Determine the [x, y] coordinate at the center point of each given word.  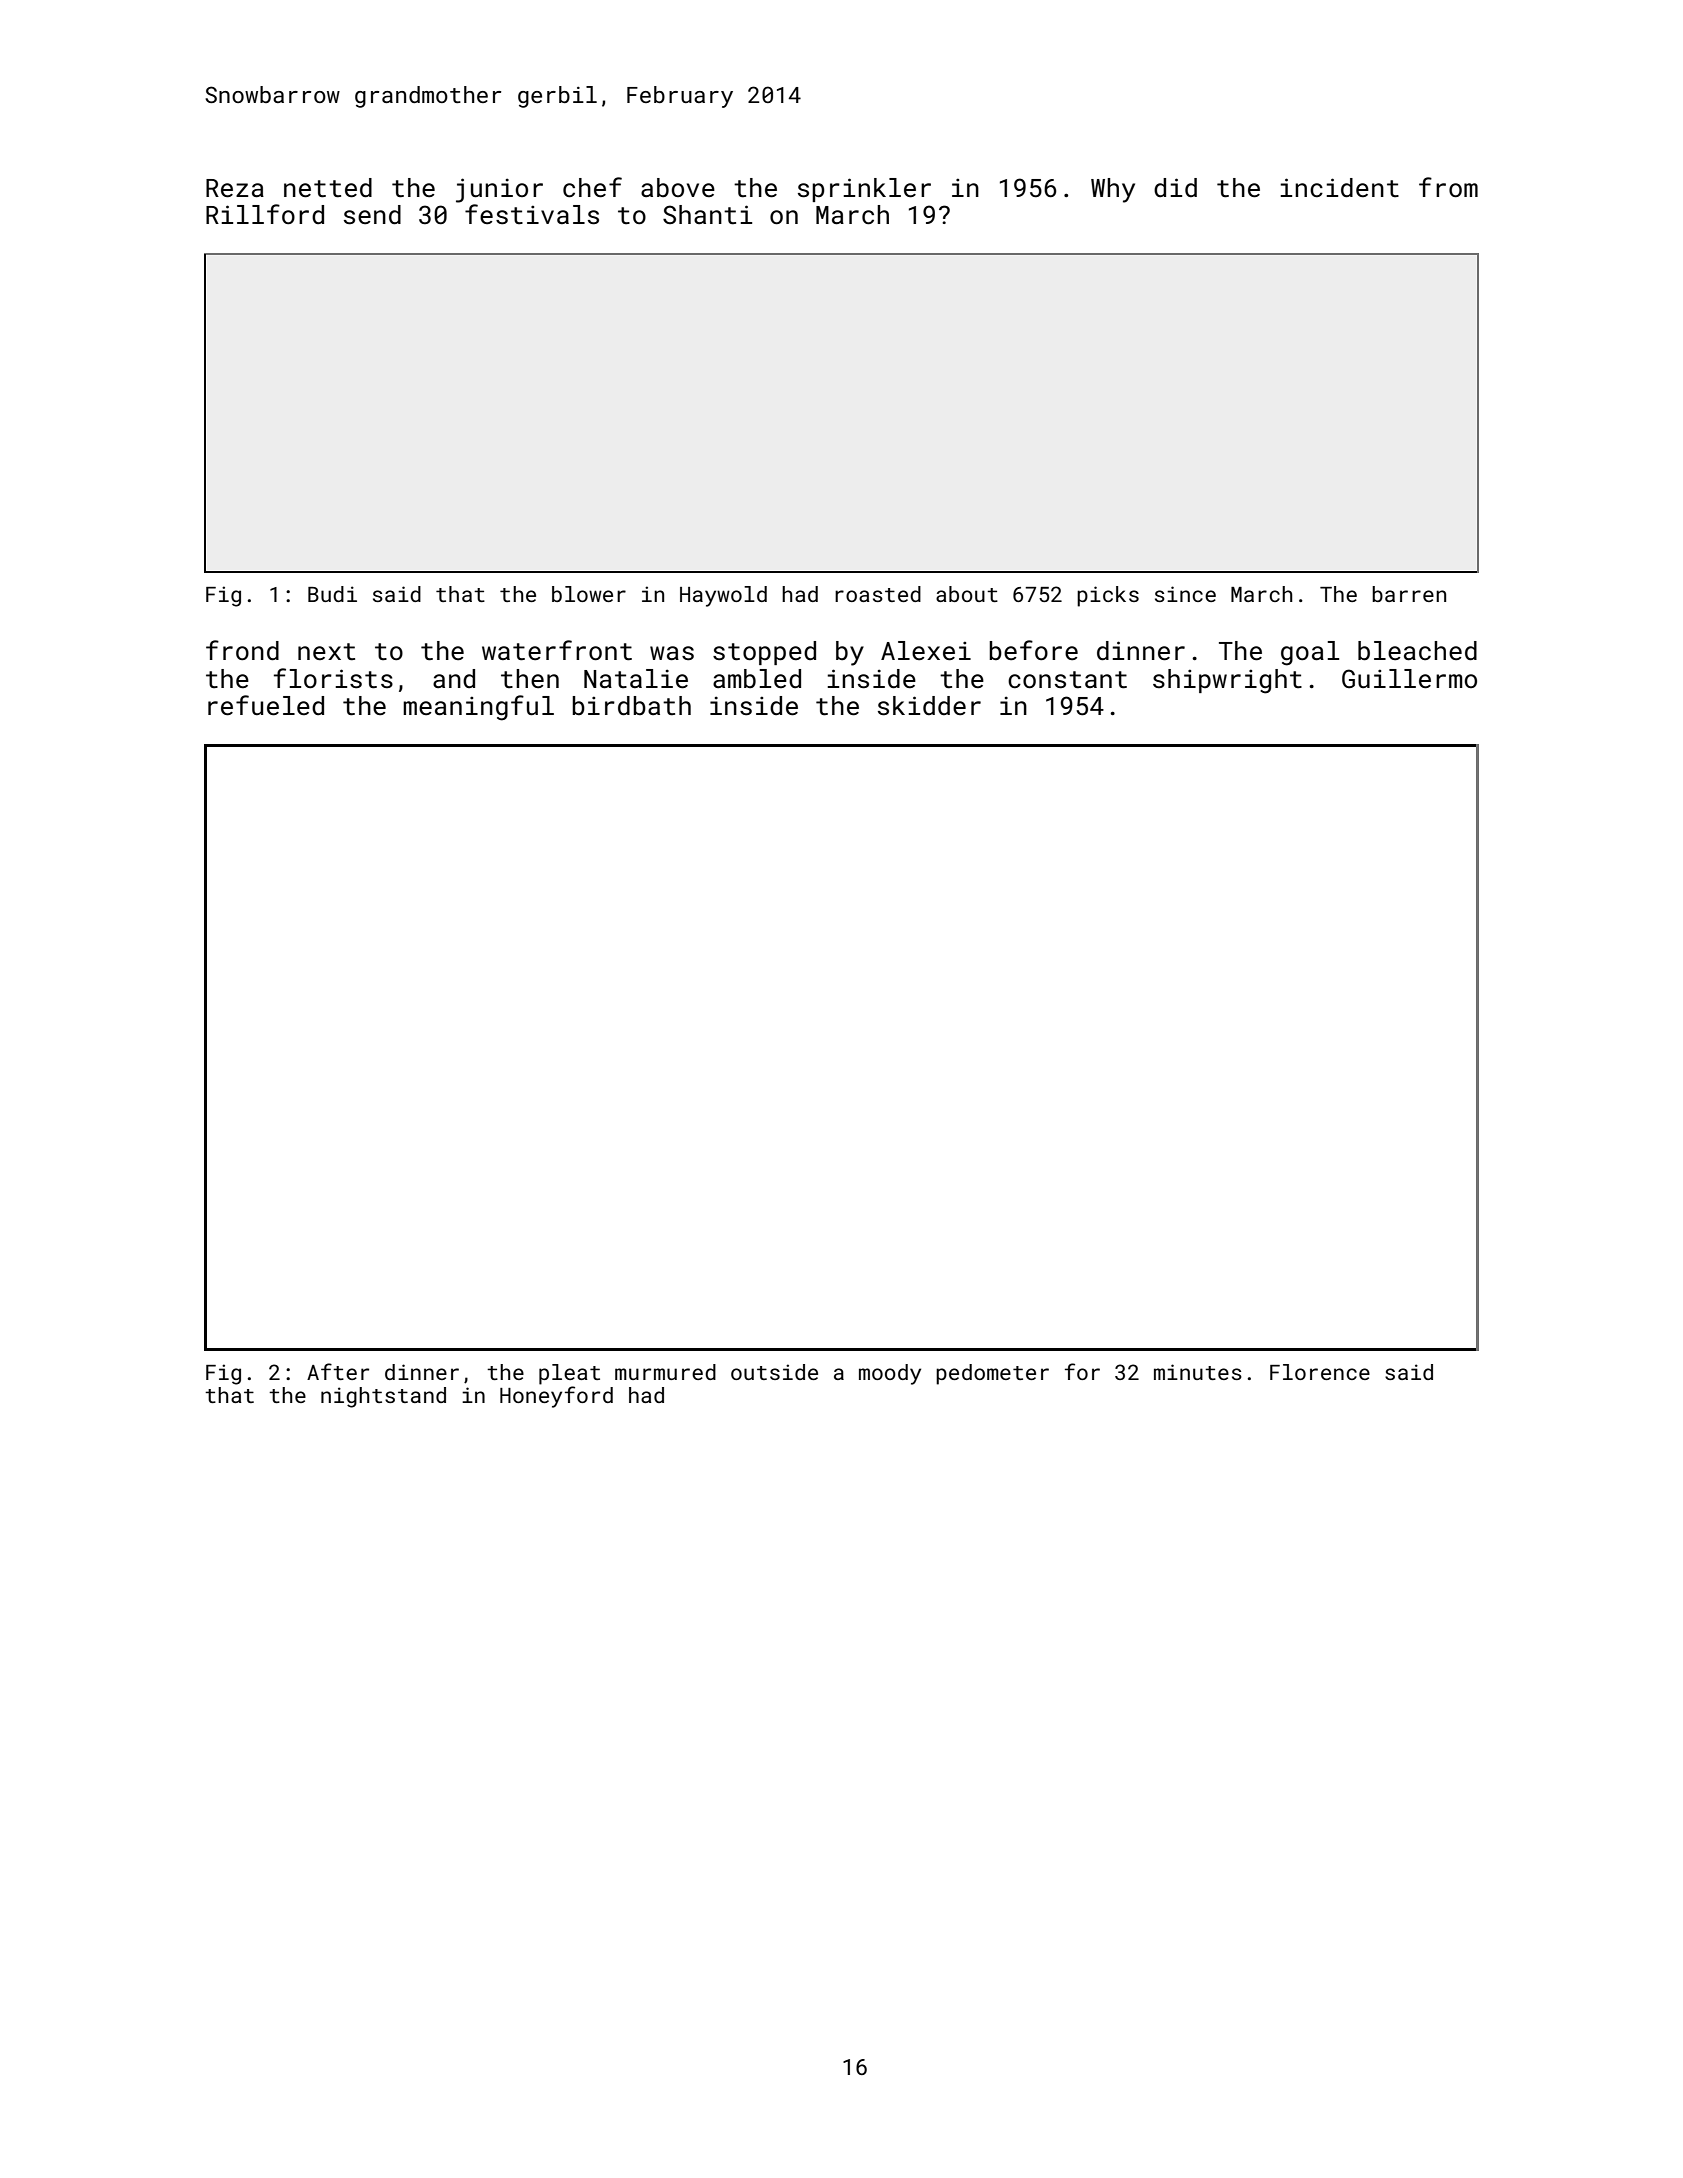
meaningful [478, 708]
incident [1339, 188]
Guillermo [1409, 679]
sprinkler [864, 190]
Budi [332, 594]
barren [1409, 594]
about [967, 594]
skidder [929, 706]
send [372, 215]
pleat [569, 1374]
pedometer [992, 1374]
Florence [1320, 1372]
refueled [266, 705]
